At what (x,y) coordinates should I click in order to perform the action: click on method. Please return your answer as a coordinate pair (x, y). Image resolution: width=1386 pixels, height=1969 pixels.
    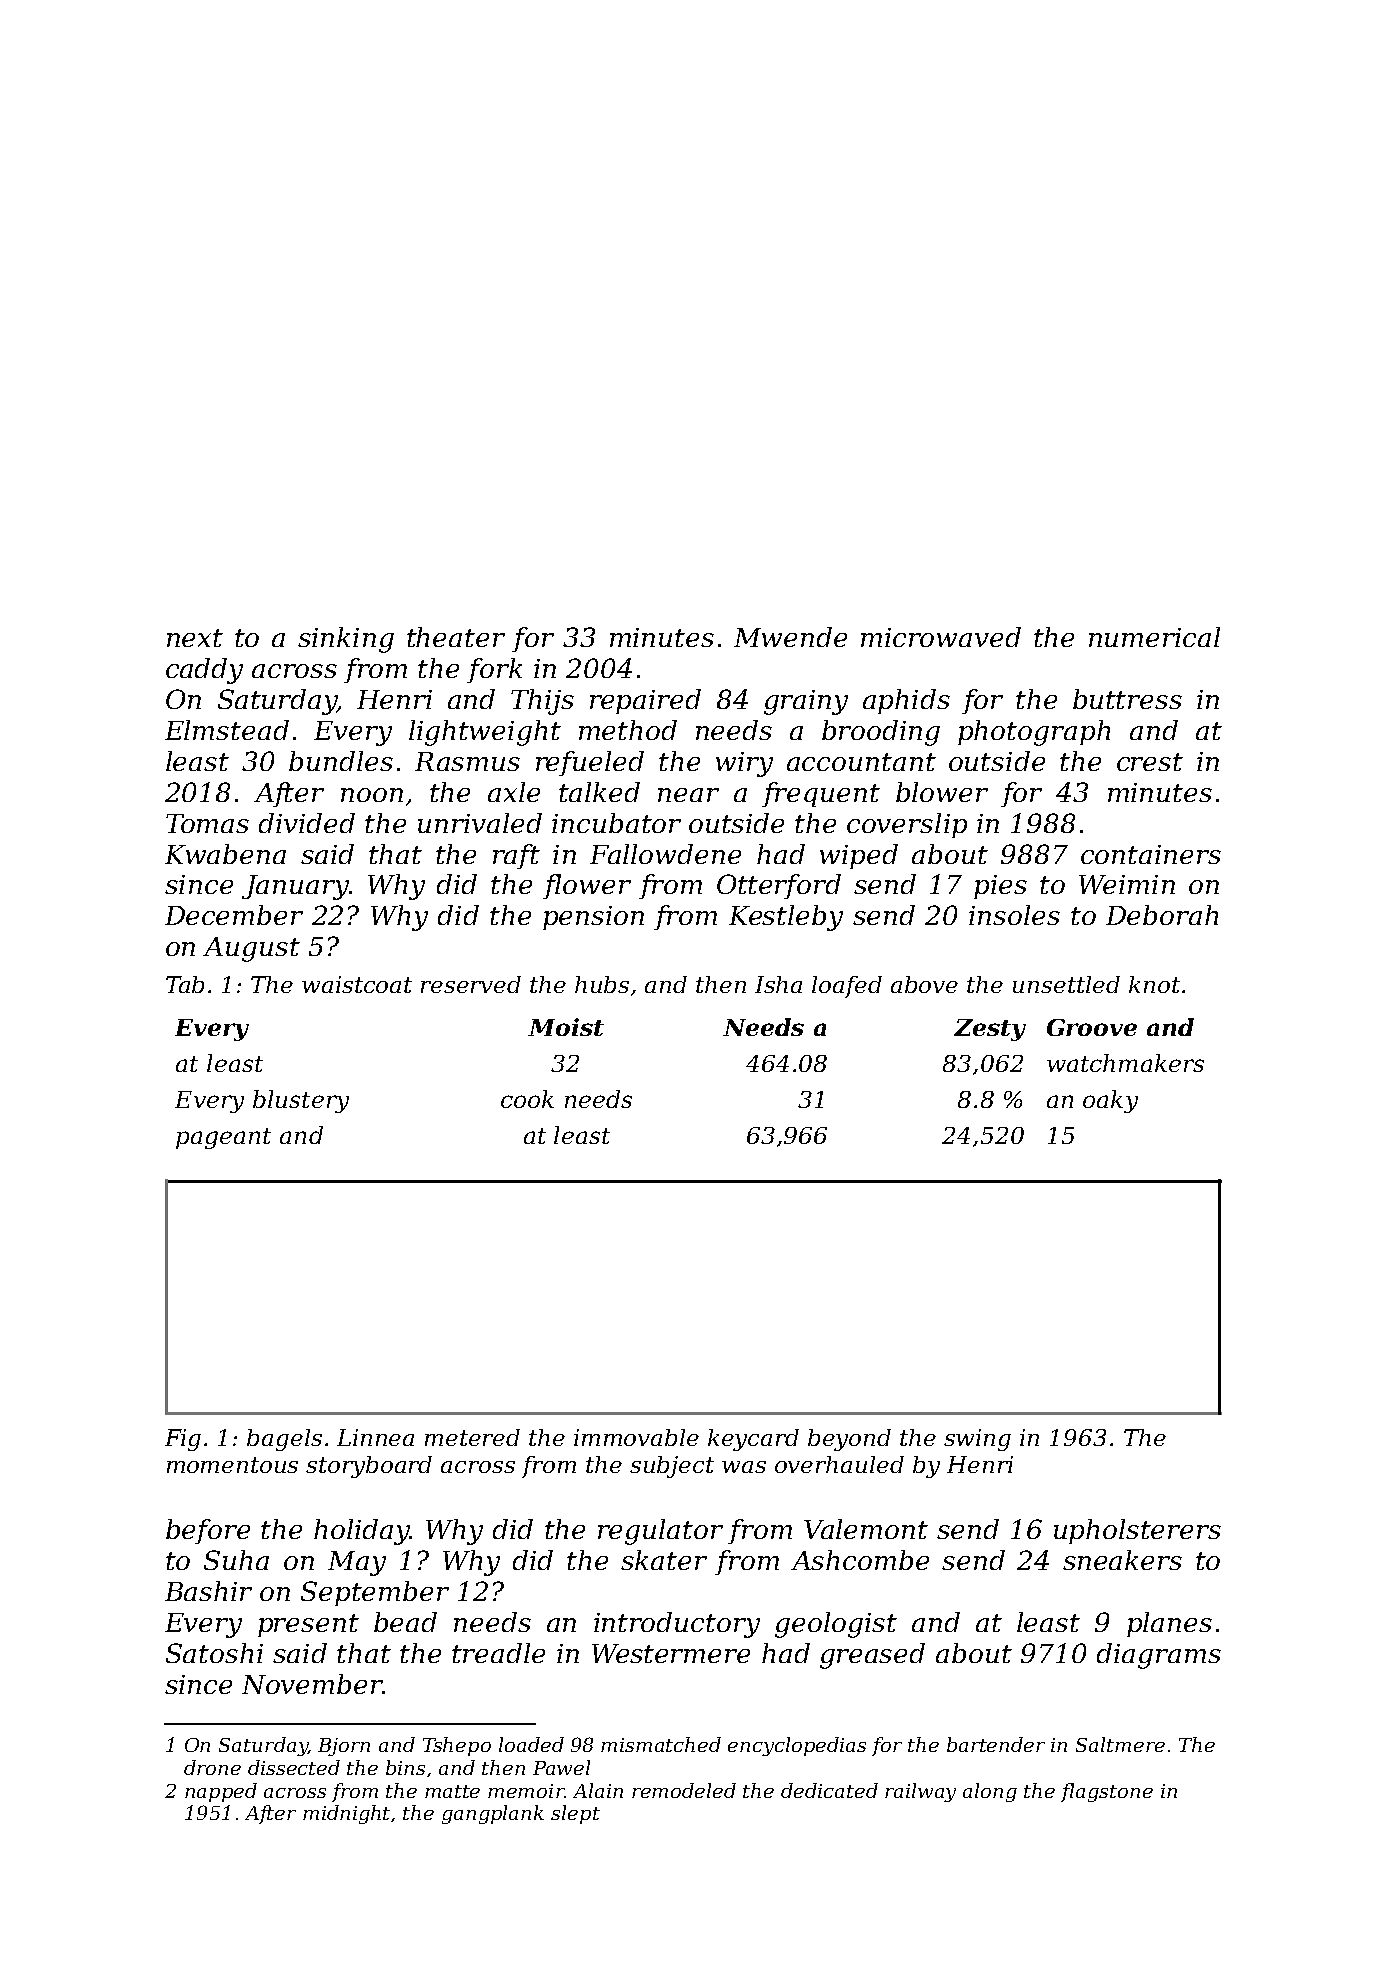
    Looking at the image, I should click on (628, 730).
